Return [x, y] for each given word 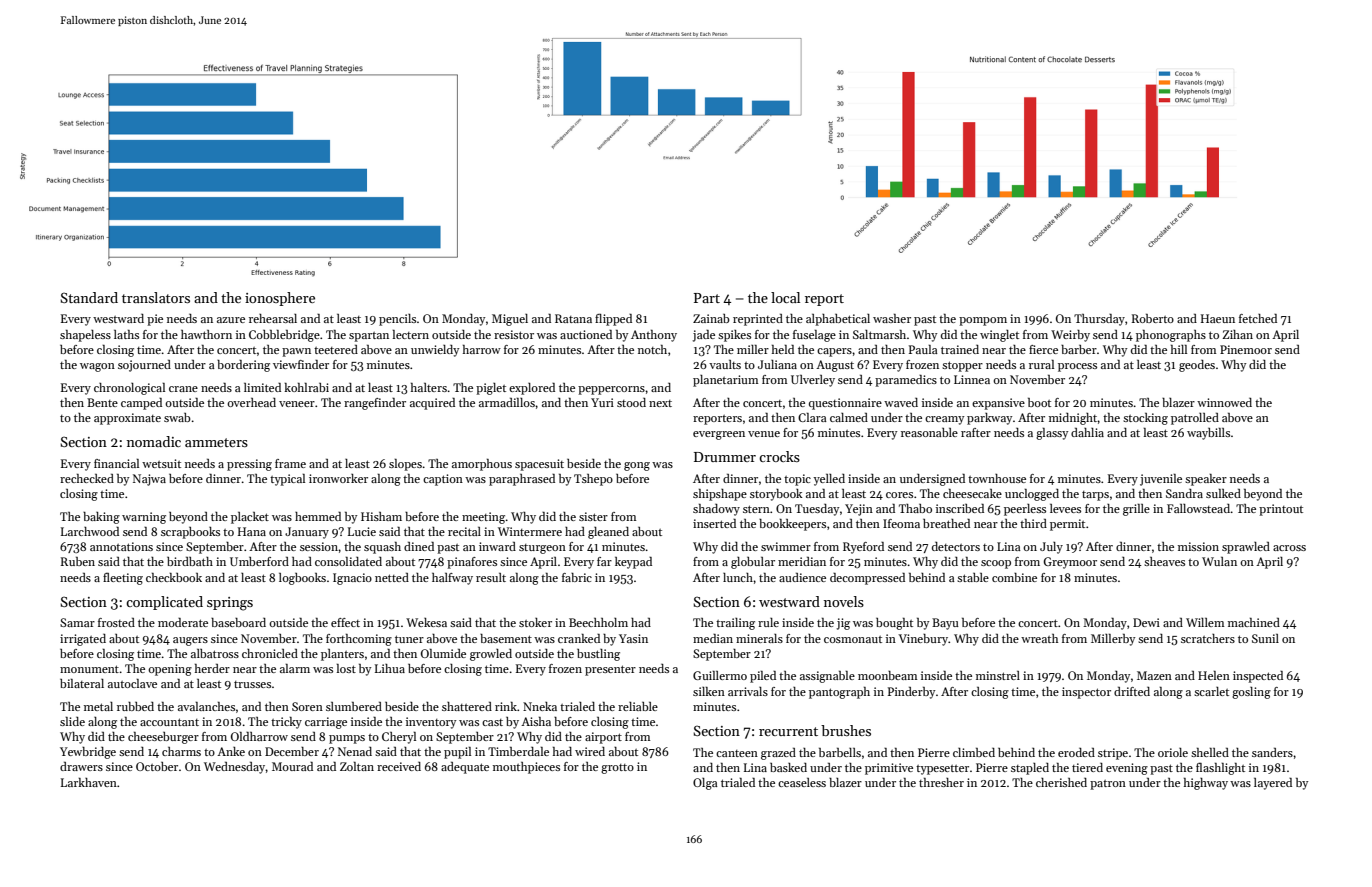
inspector [1086, 693]
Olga [705, 784]
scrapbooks [190, 533]
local [785, 297]
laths [126, 334]
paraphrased [522, 480]
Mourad [292, 766]
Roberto [1153, 318]
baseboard [238, 622]
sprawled [1246, 548]
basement [506, 638]
